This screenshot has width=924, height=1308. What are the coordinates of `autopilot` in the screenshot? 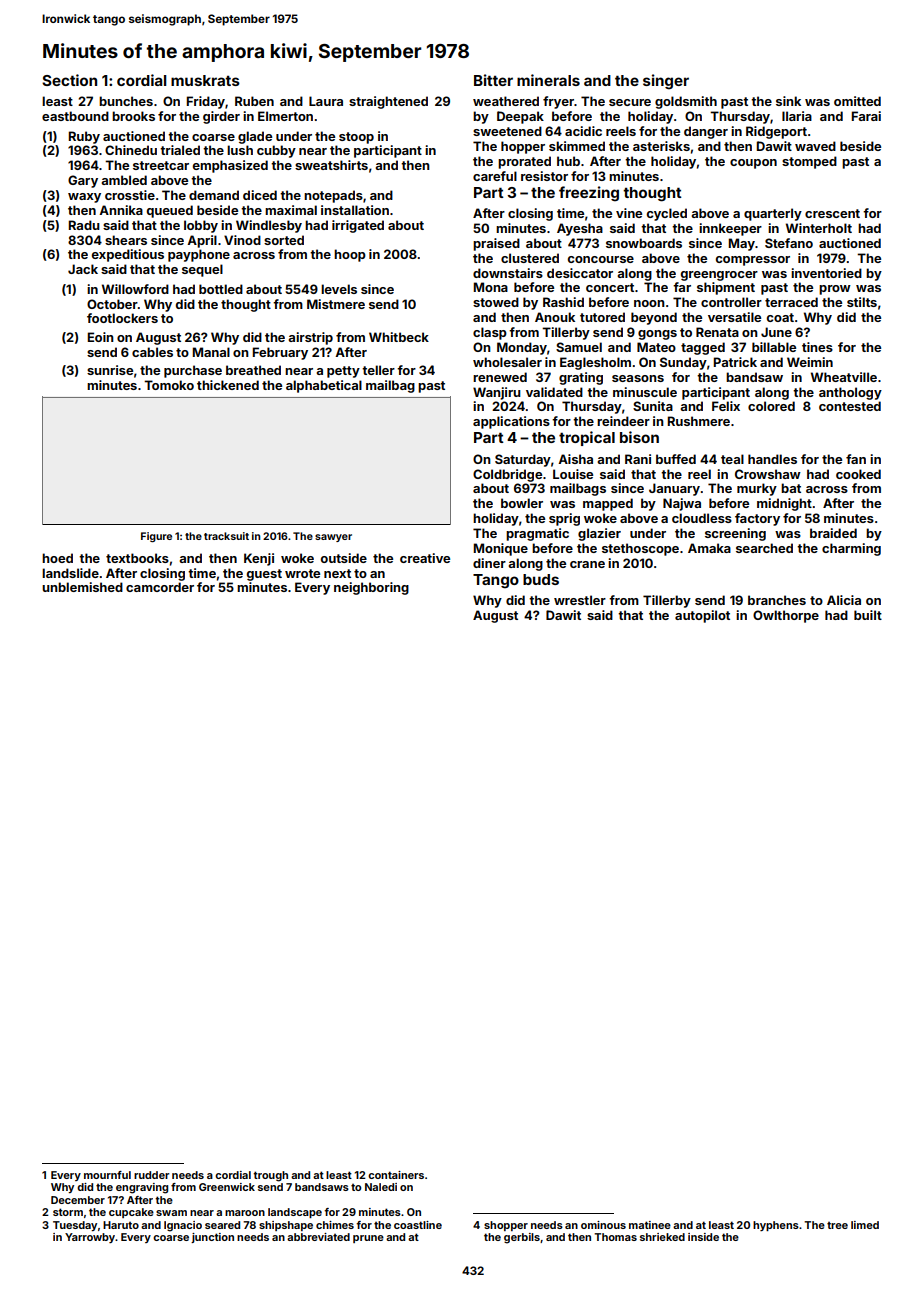 It's located at (702, 616).
